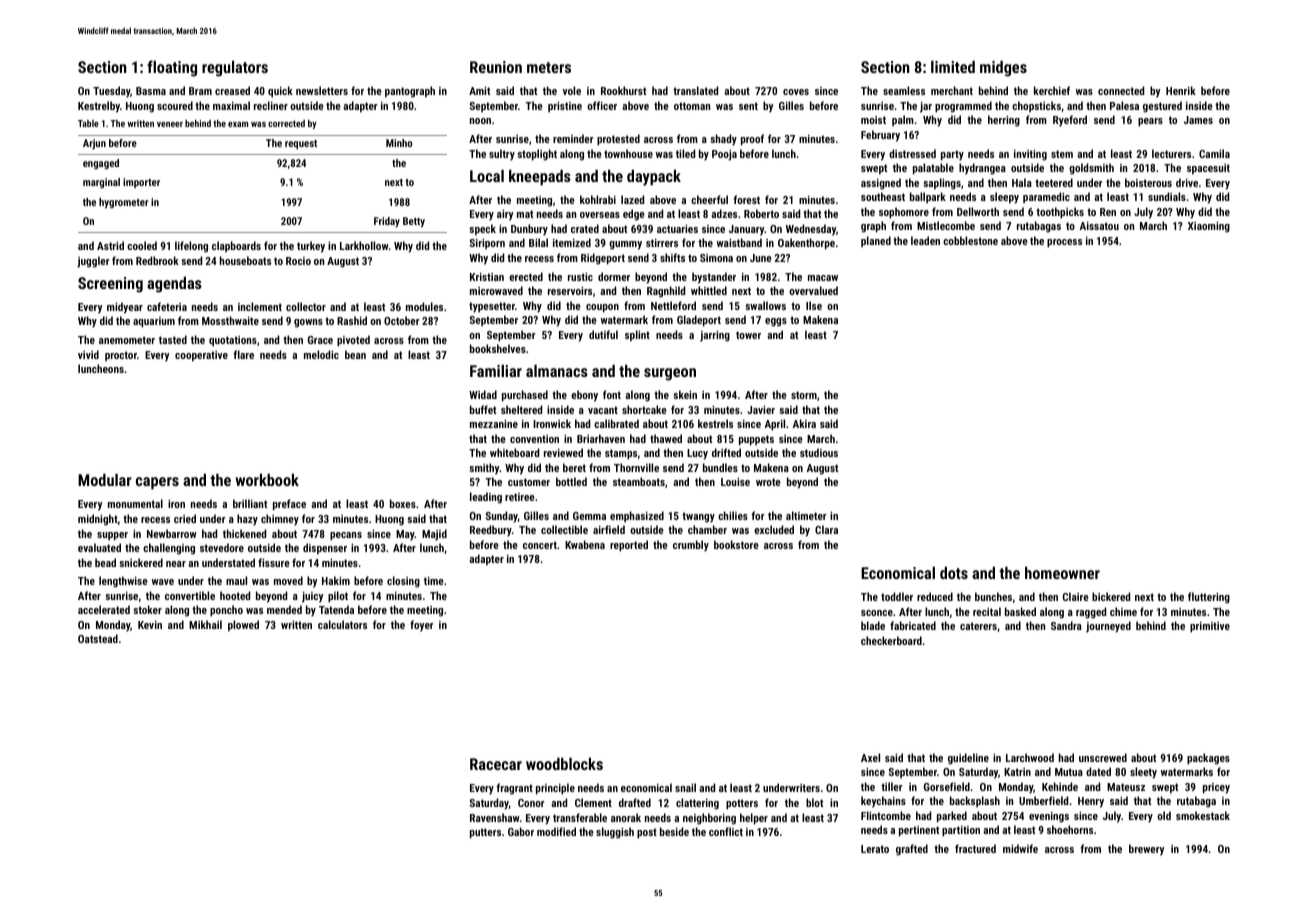 This image has width=1308, height=924. What do you see at coordinates (1003, 69) in the image?
I see `midges` at bounding box center [1003, 69].
